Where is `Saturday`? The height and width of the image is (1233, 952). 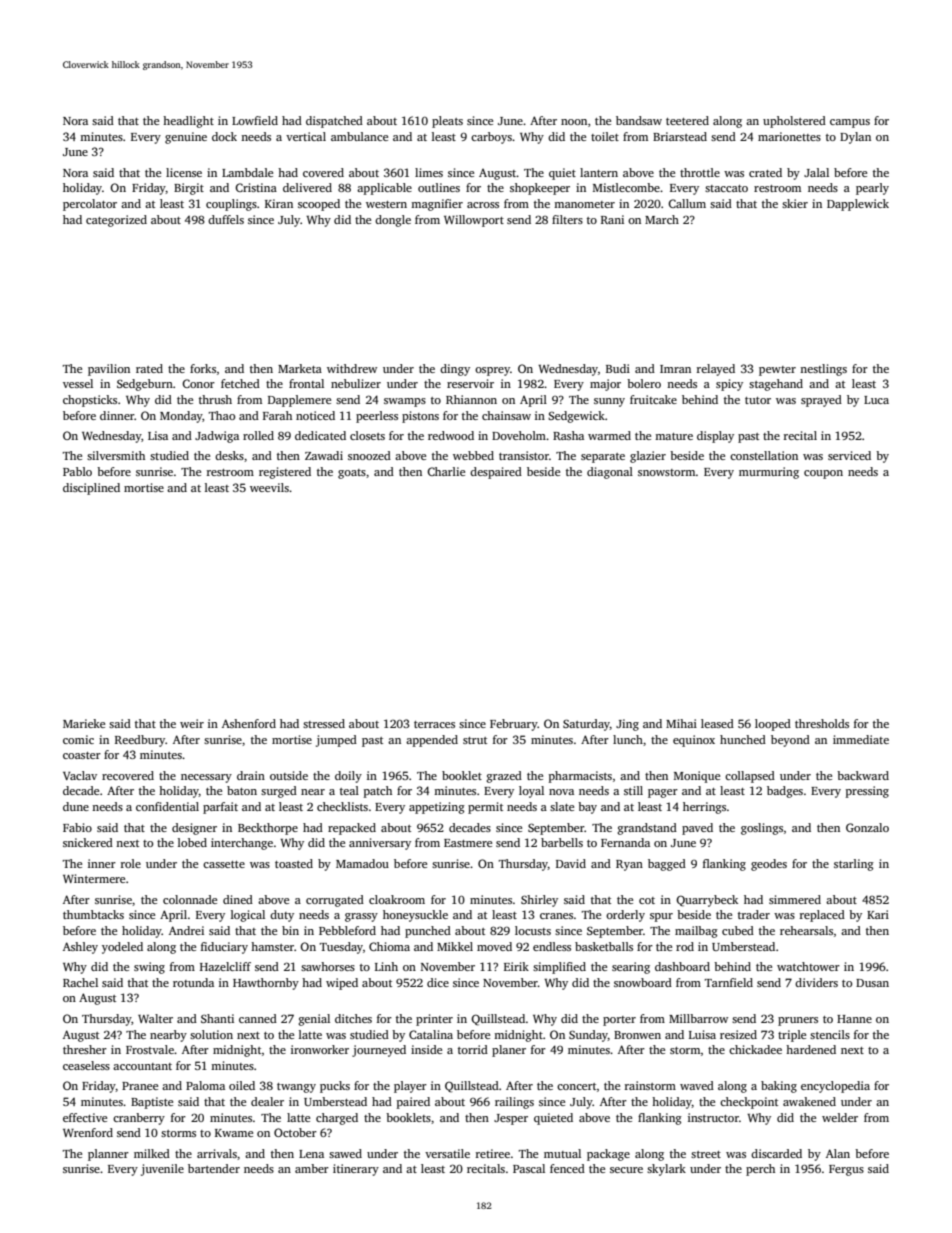 Saturday is located at coordinates (586, 725).
